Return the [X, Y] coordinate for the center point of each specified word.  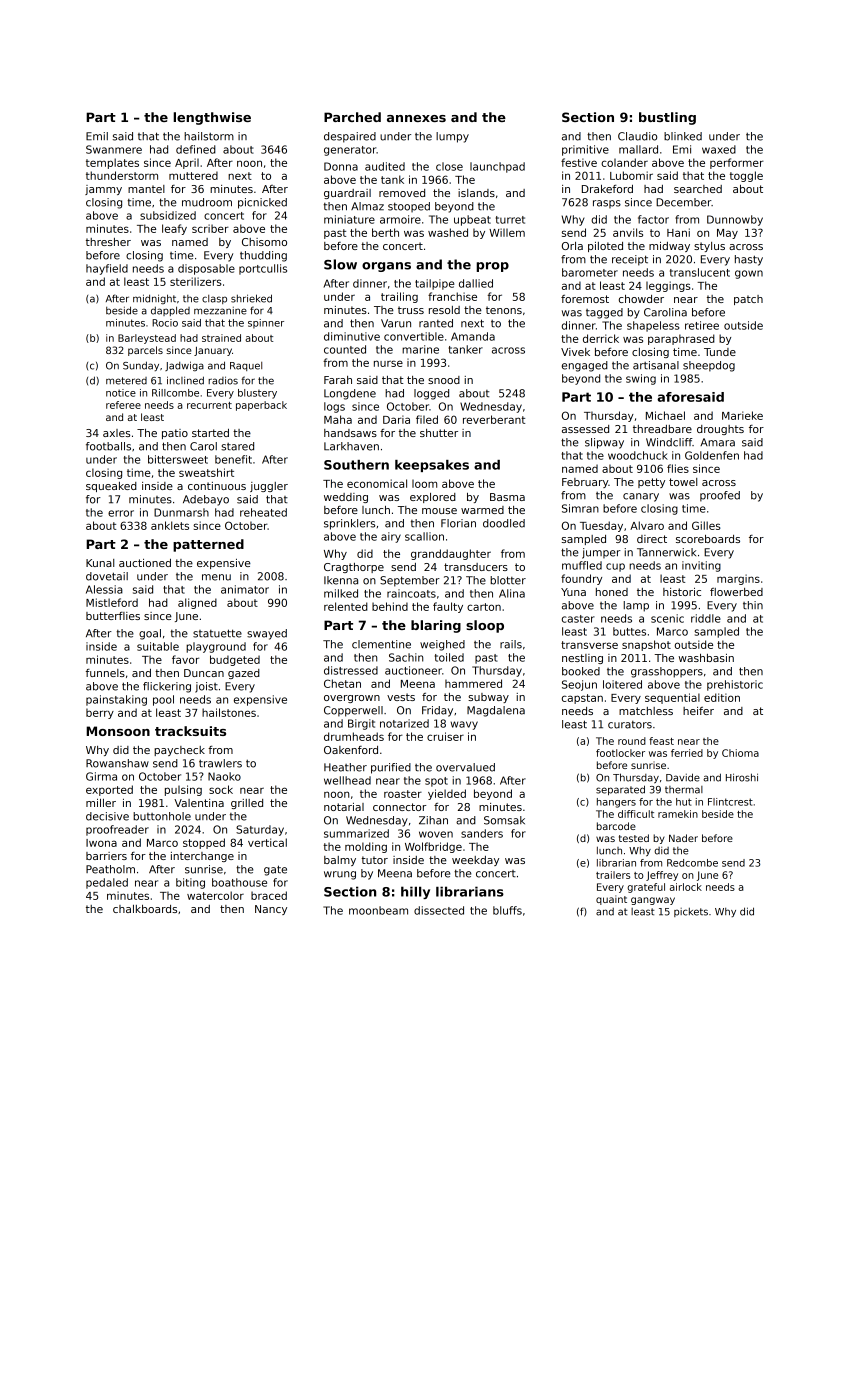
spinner [266, 324]
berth [385, 232]
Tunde [720, 352]
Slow [340, 264]
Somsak [504, 820]
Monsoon [118, 731]
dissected [439, 910]
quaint [611, 900]
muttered [193, 175]
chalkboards [145, 909]
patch [748, 300]
